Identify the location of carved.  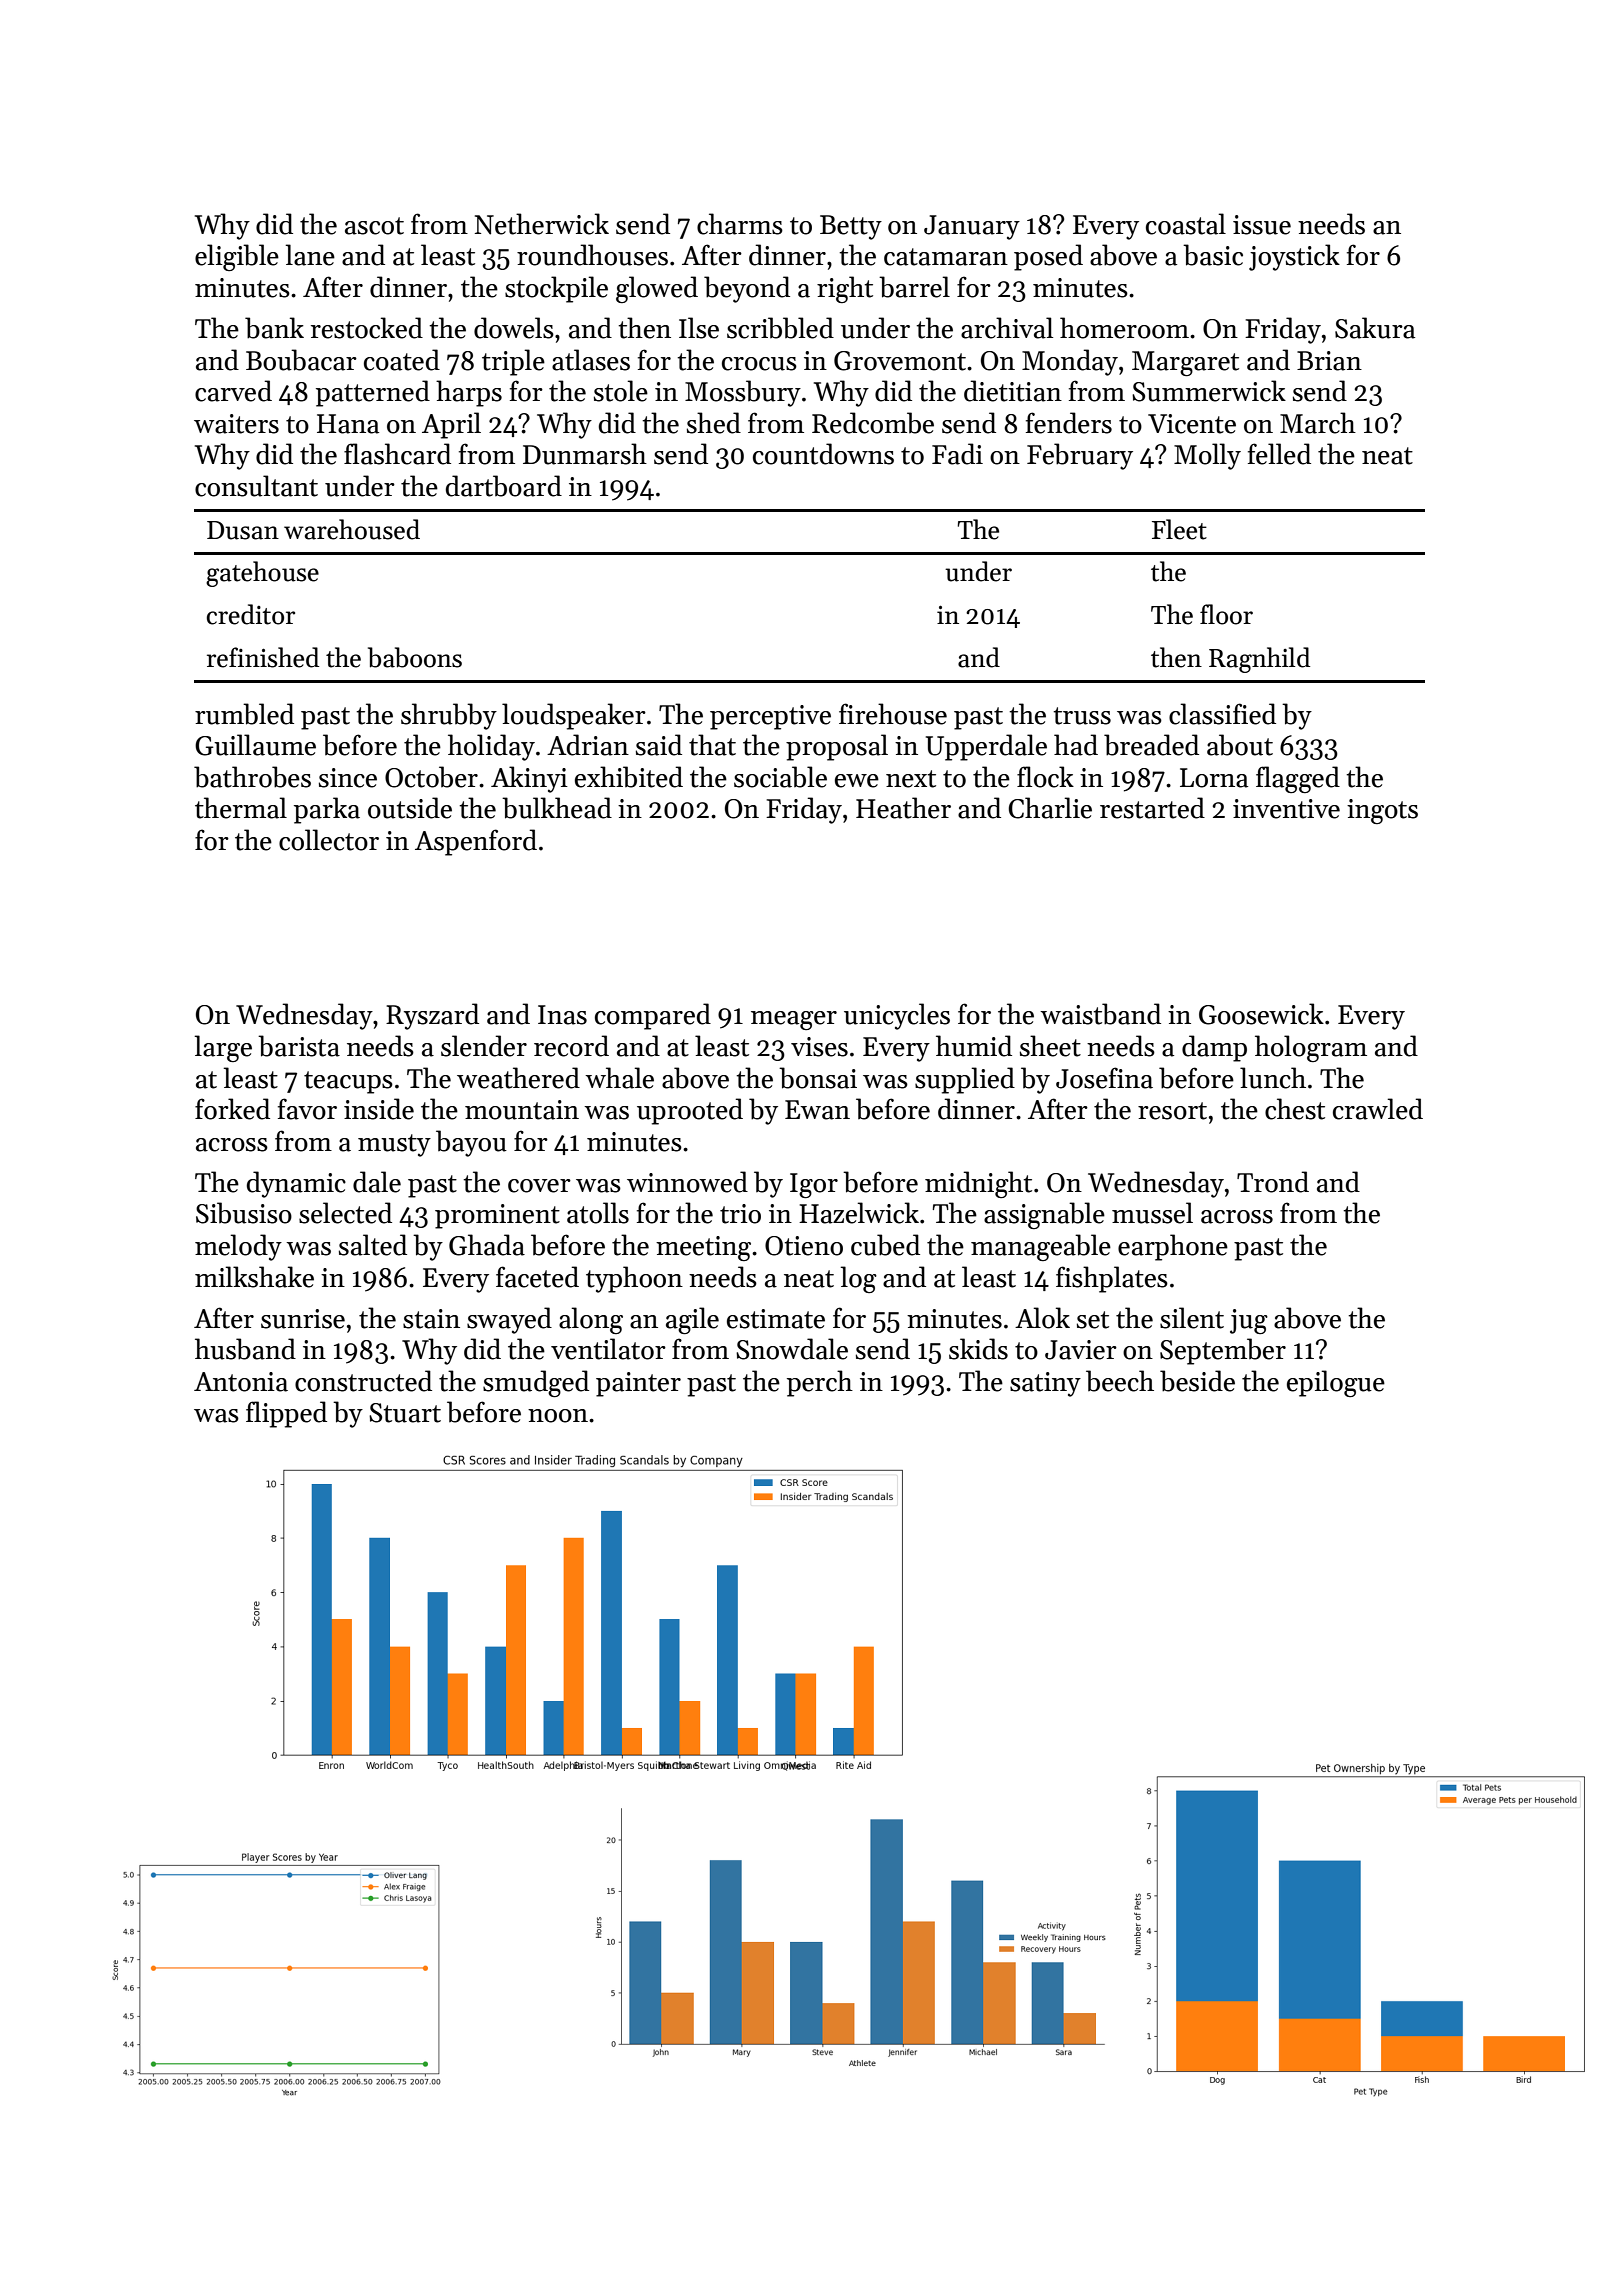
(233, 391).
